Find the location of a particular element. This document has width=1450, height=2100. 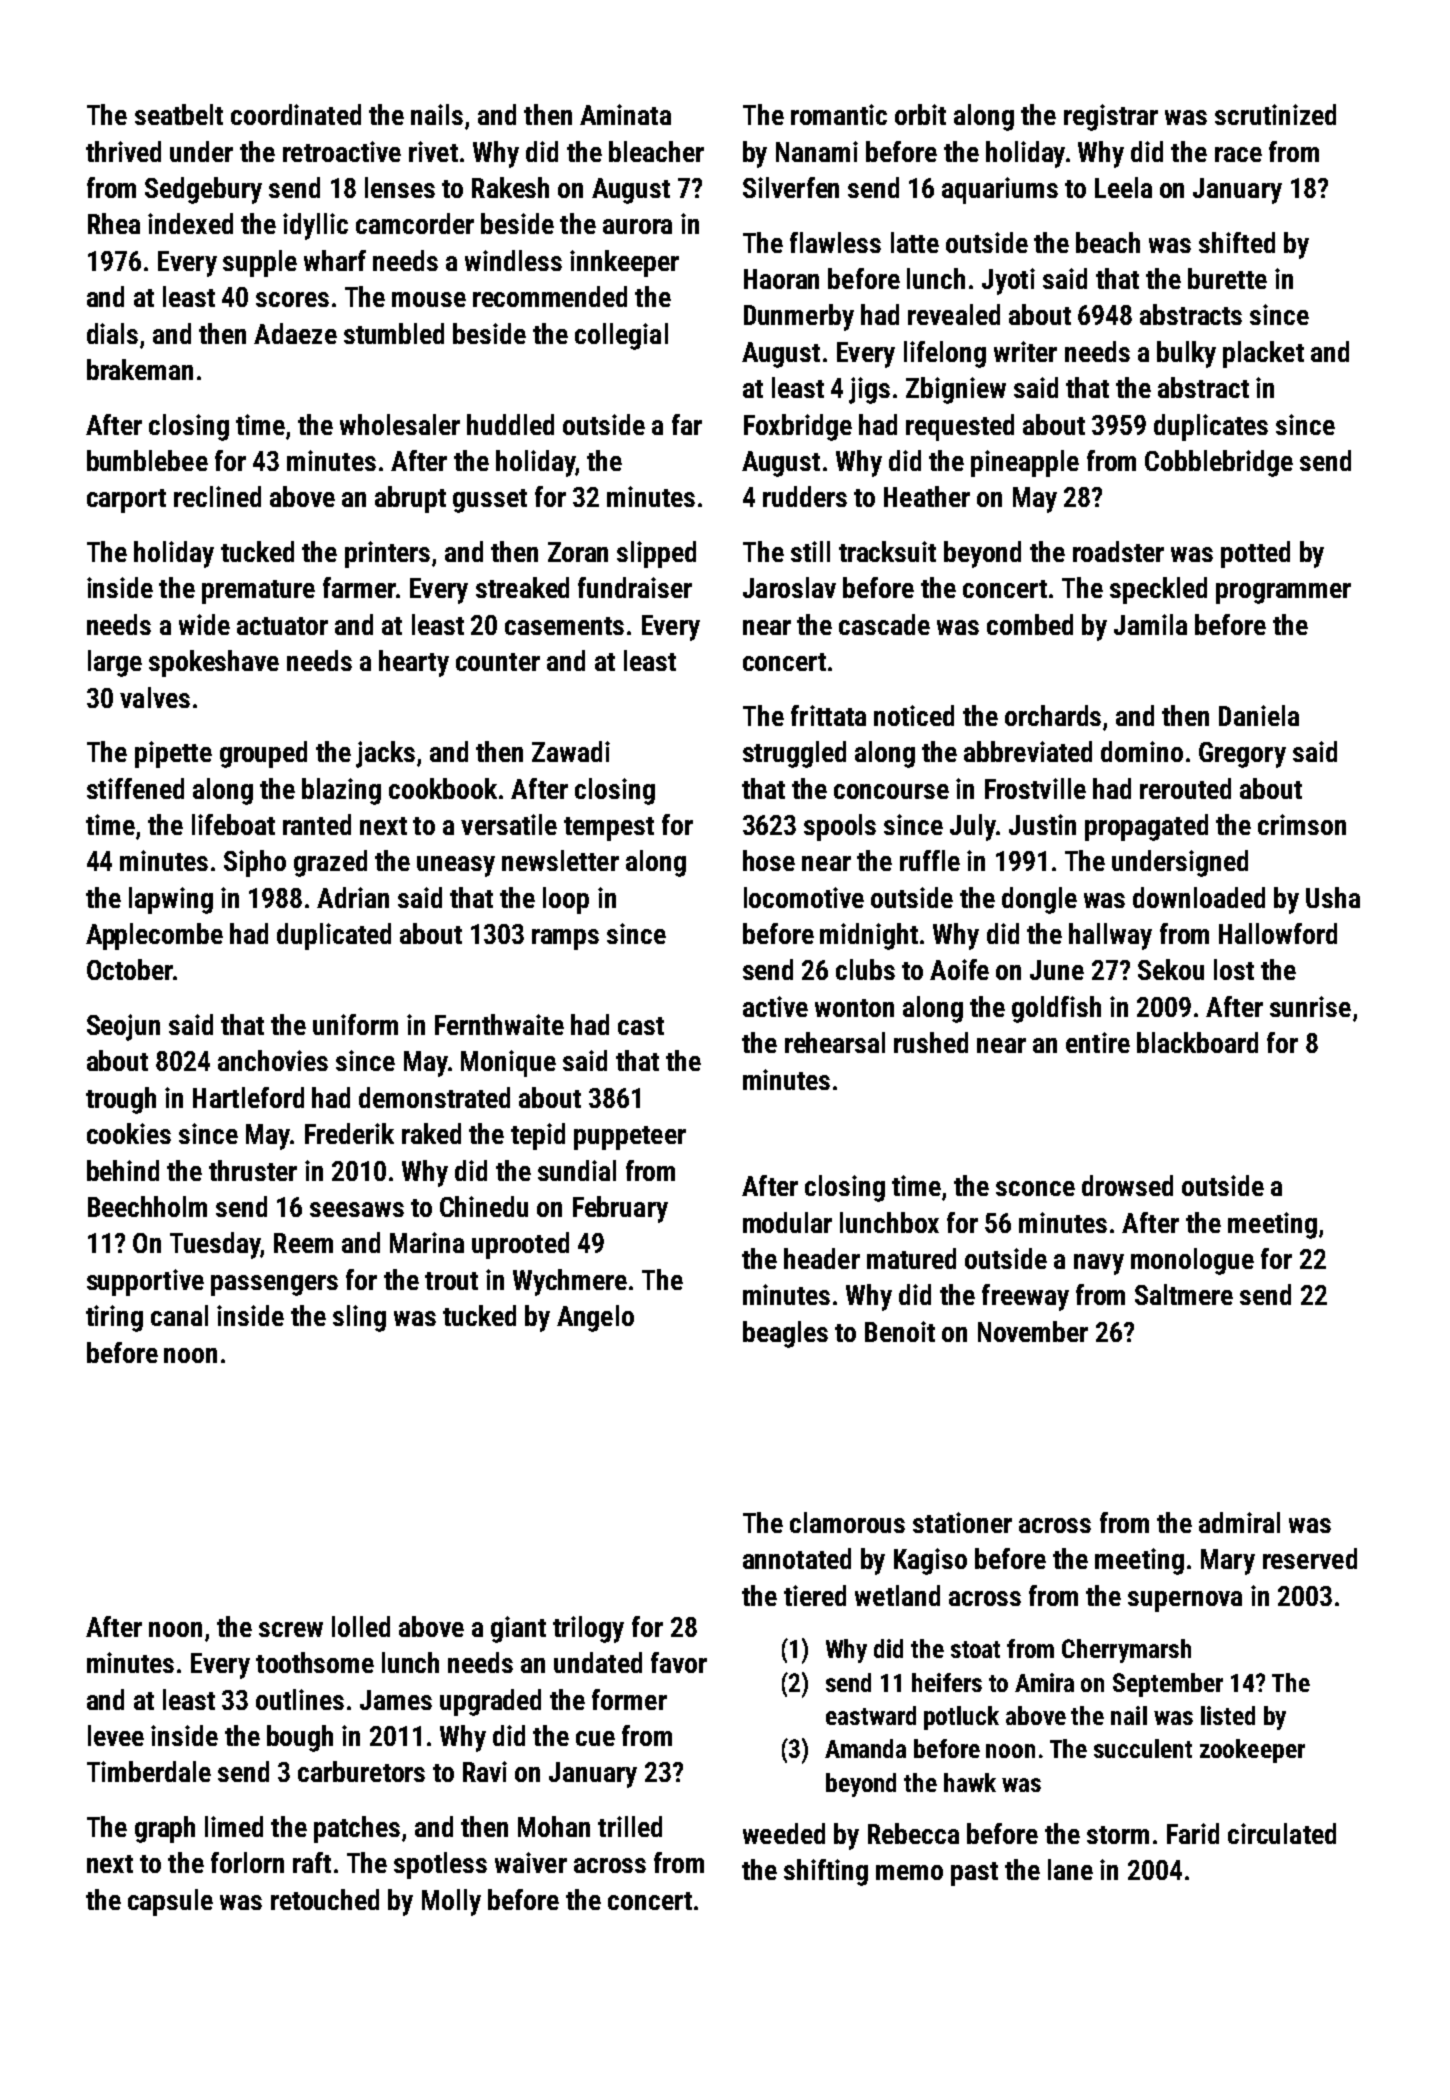

Nanami is located at coordinates (817, 151).
